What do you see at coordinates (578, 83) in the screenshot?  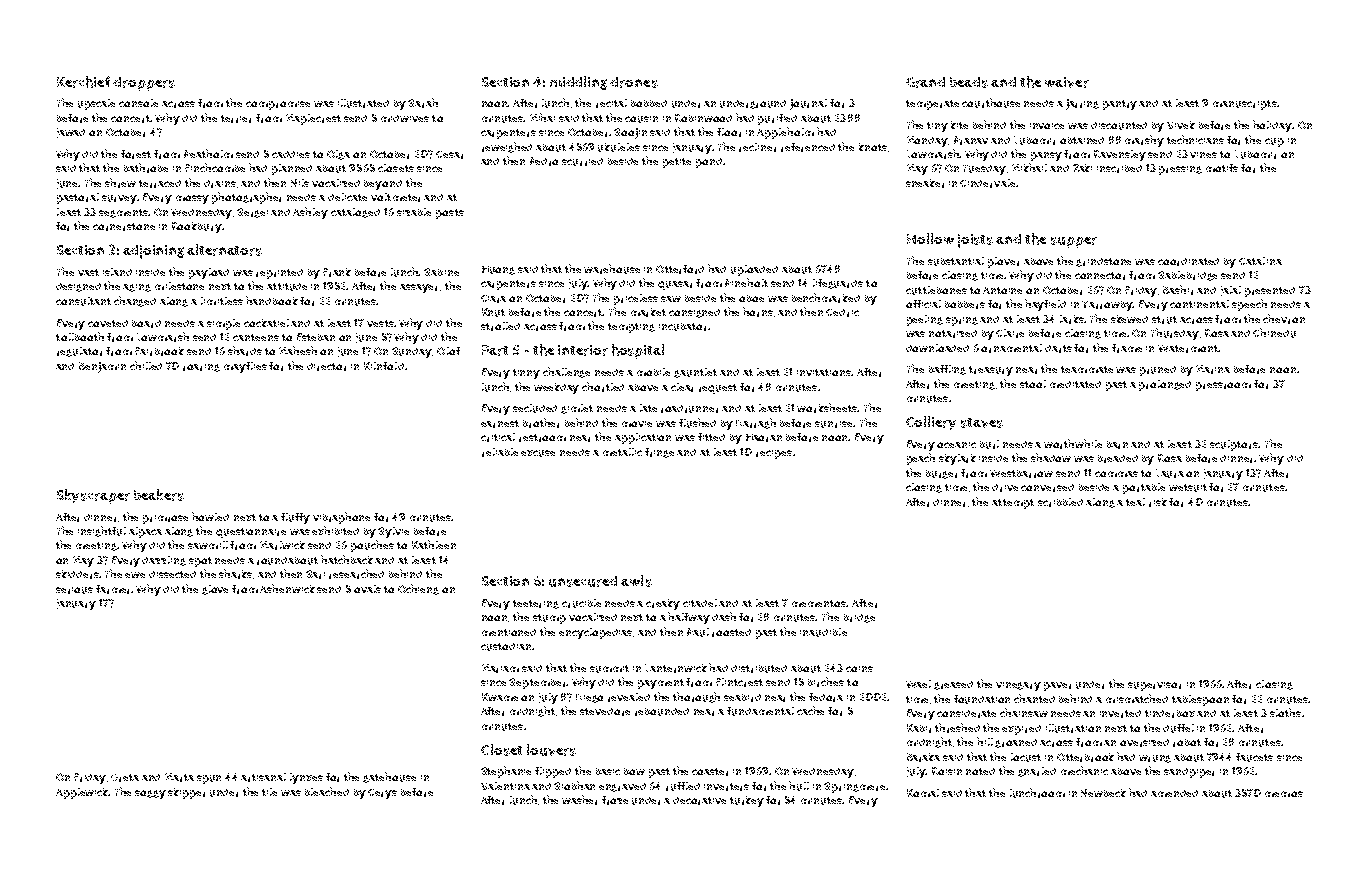 I see `middling` at bounding box center [578, 83].
